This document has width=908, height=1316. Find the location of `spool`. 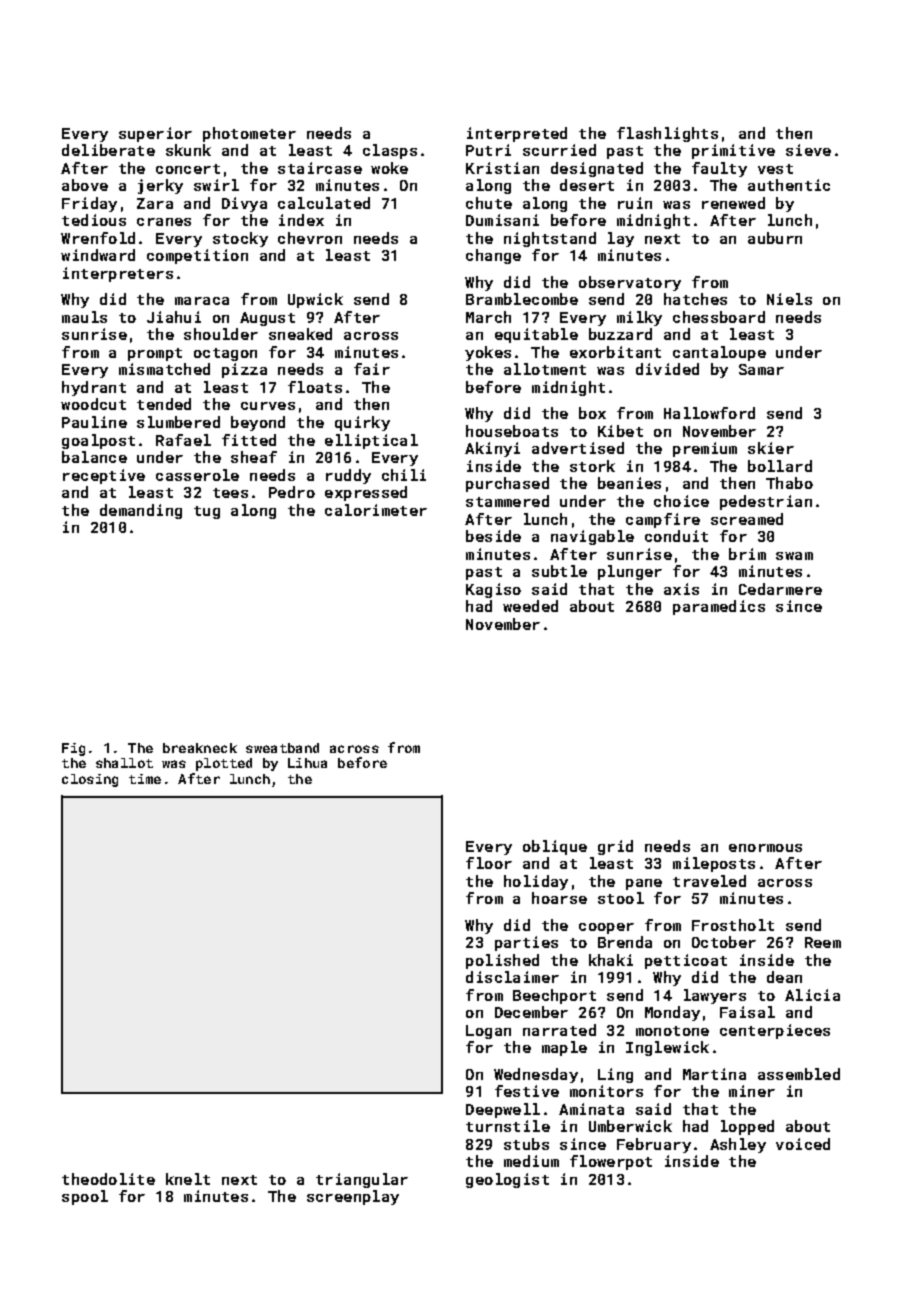

spool is located at coordinates (85, 1197).
